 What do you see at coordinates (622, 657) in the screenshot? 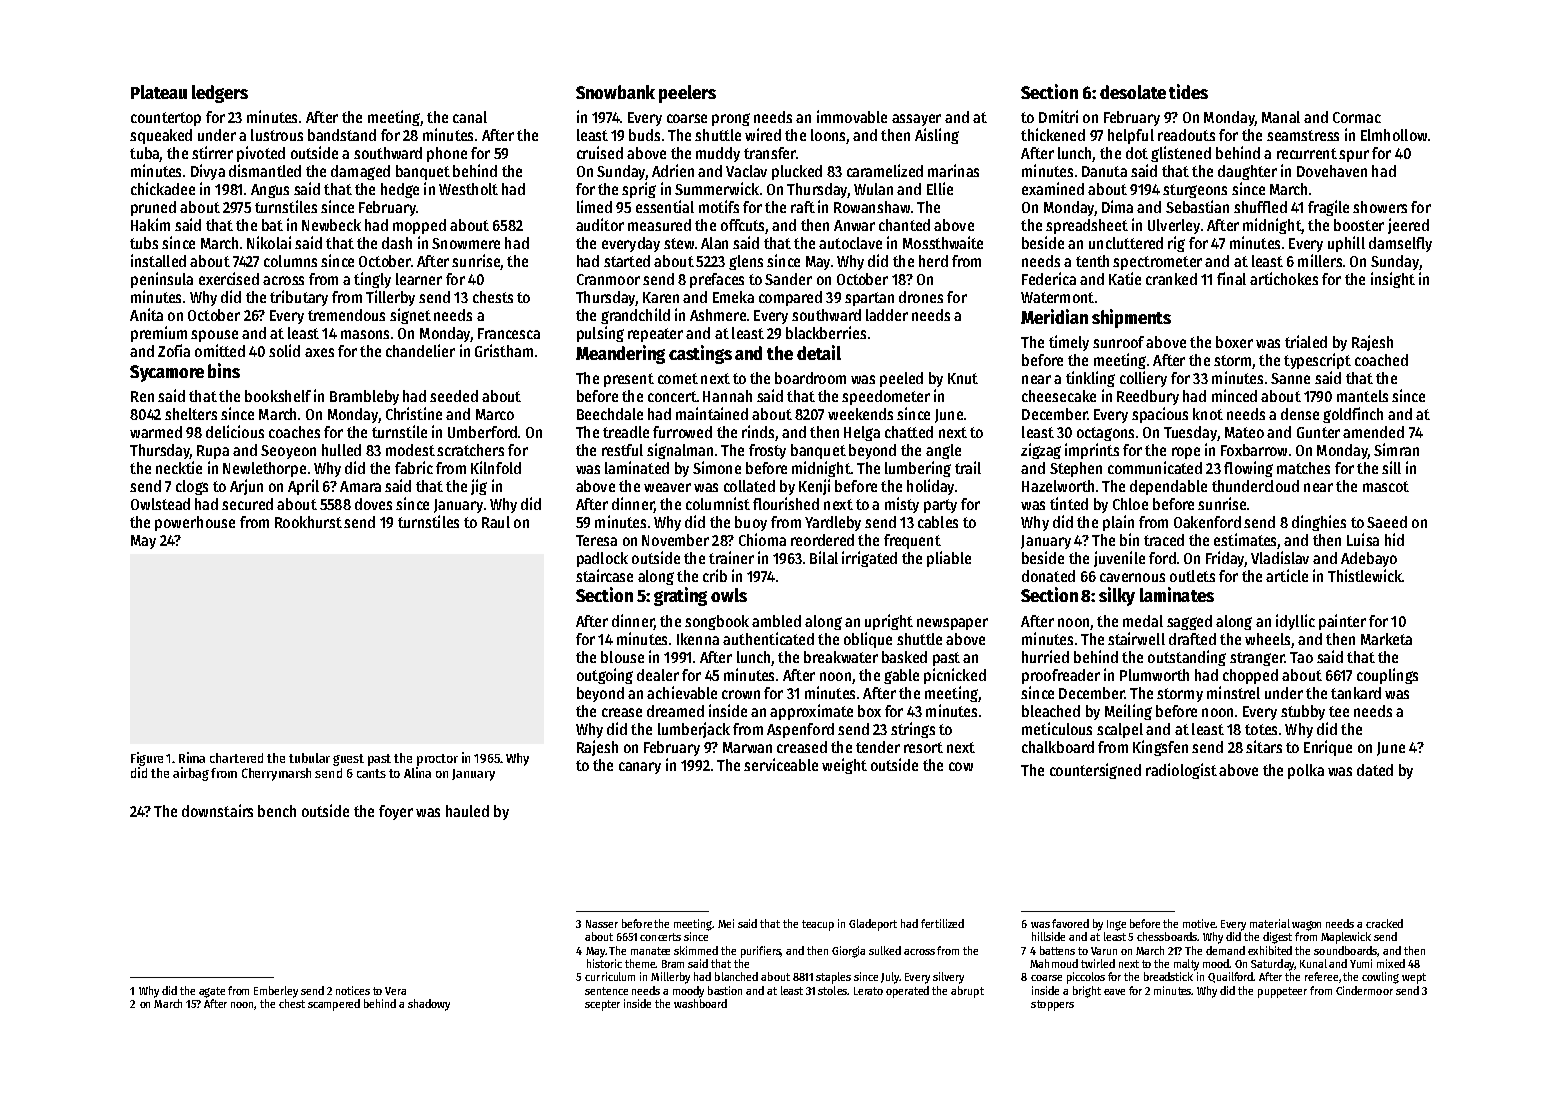
I see `blouse` at bounding box center [622, 657].
